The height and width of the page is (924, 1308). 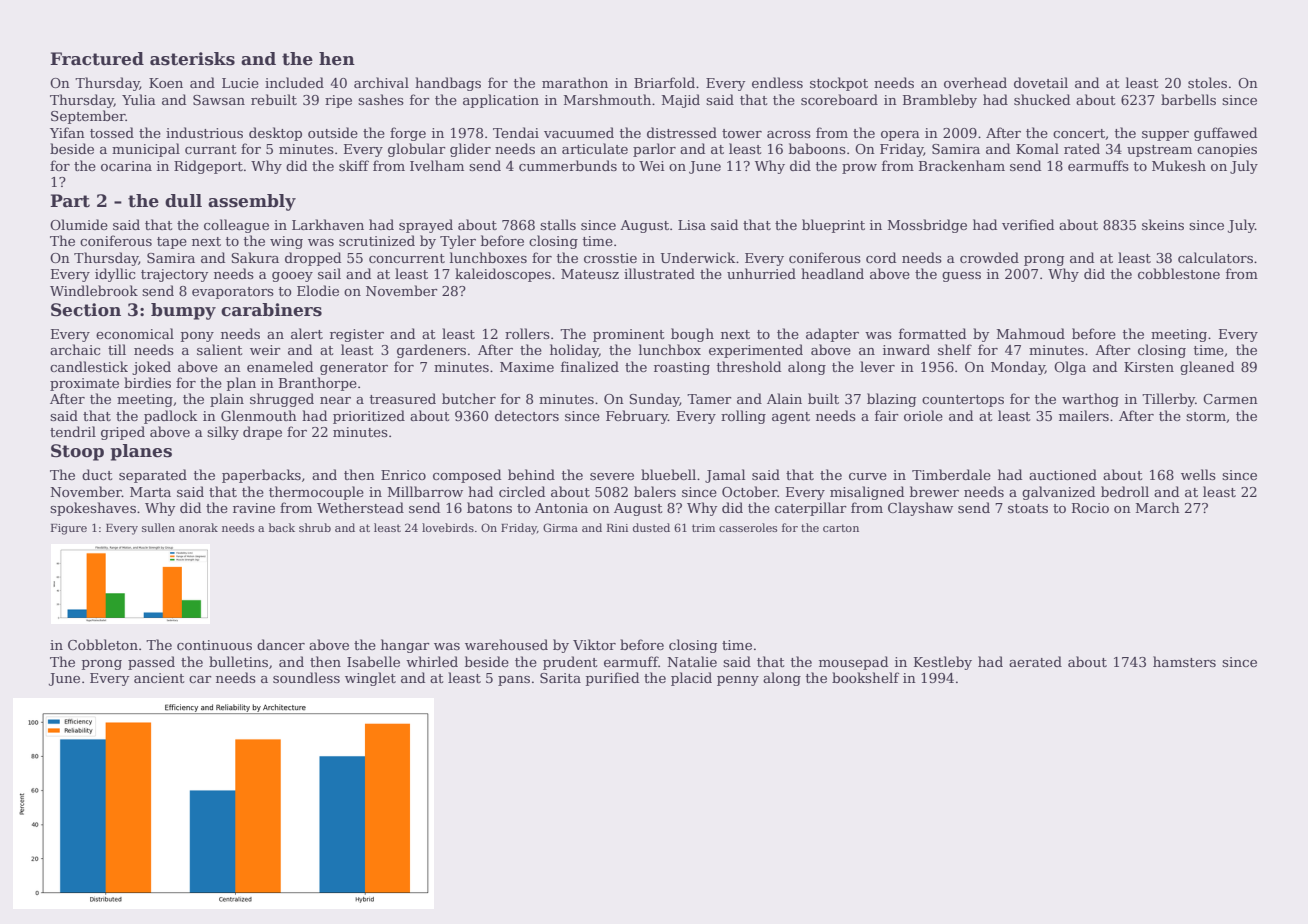 What do you see at coordinates (236, 226) in the page?
I see `colleague` at bounding box center [236, 226].
